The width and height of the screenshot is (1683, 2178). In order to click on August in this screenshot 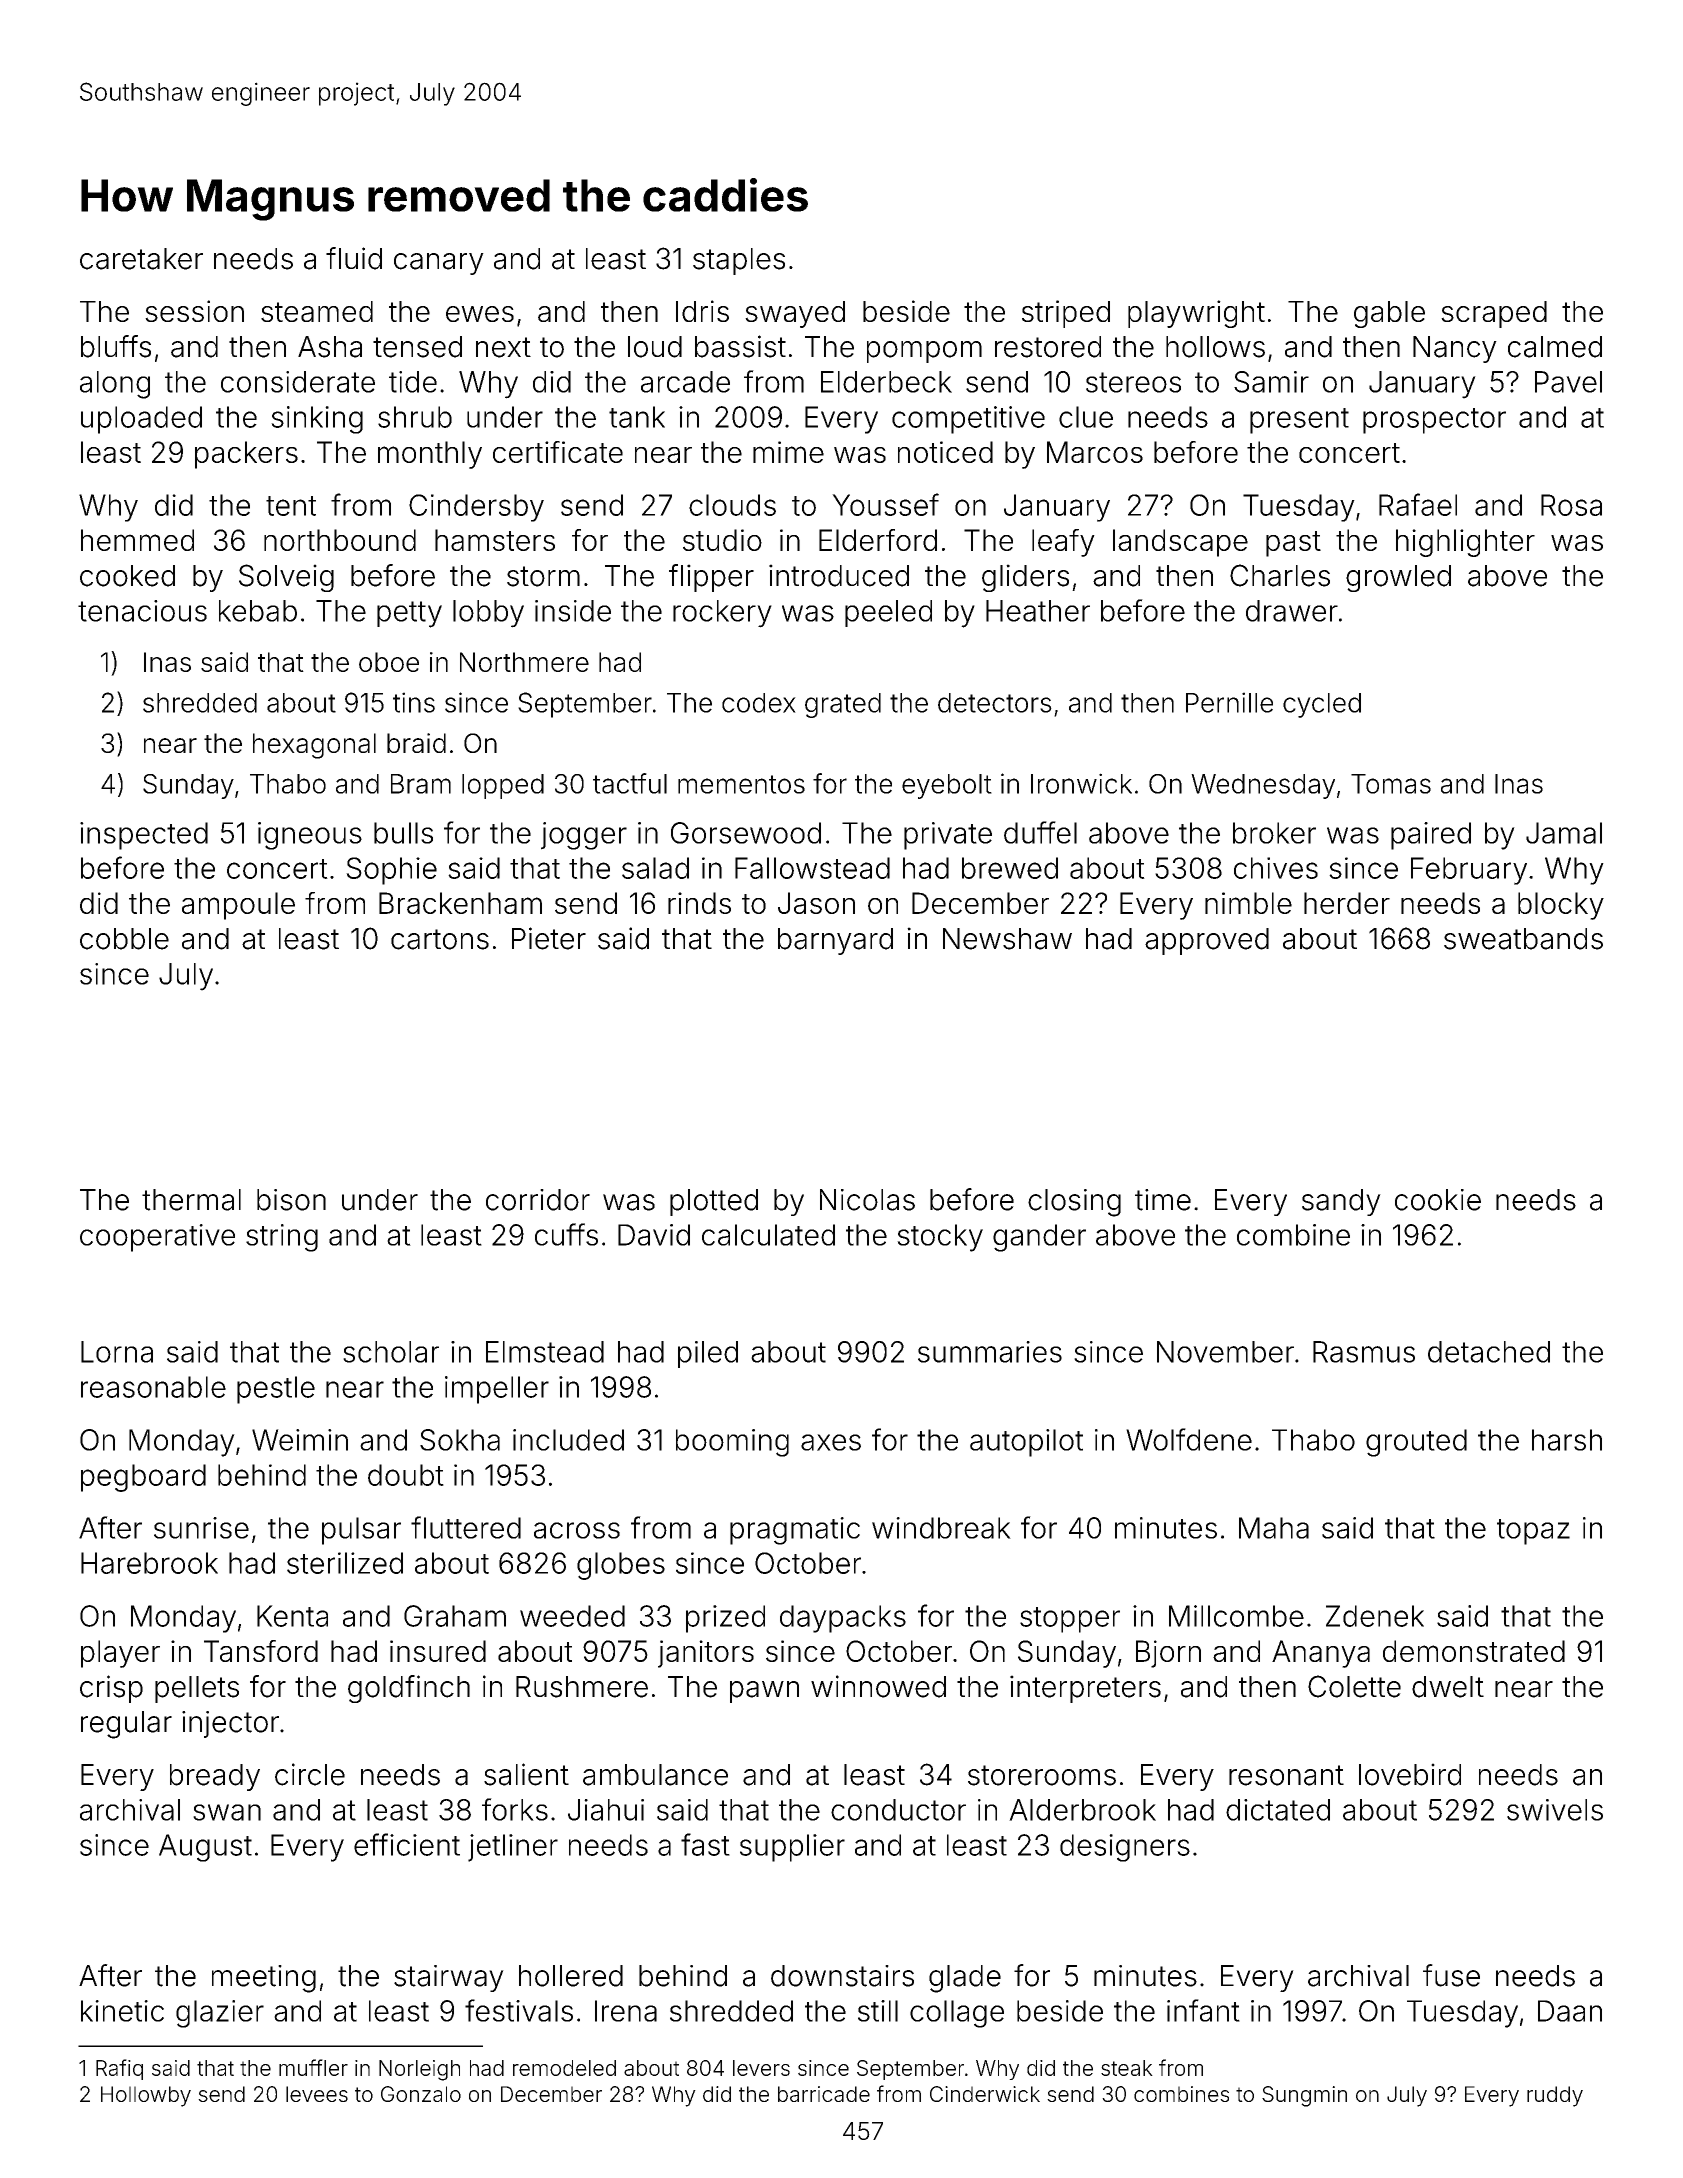, I will do `click(205, 1848)`.
